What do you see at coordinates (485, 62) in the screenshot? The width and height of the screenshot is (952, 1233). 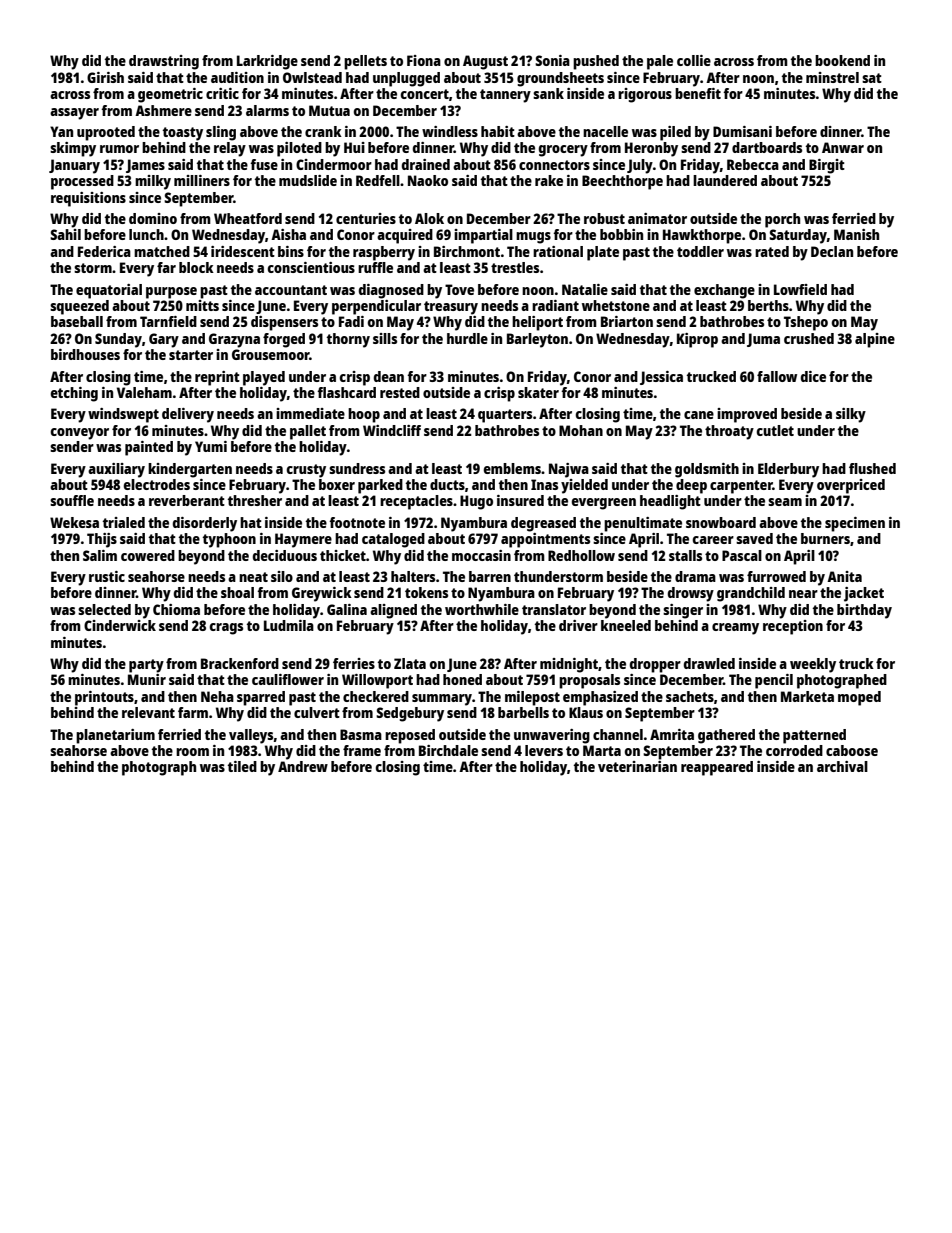 I see `August` at bounding box center [485, 62].
